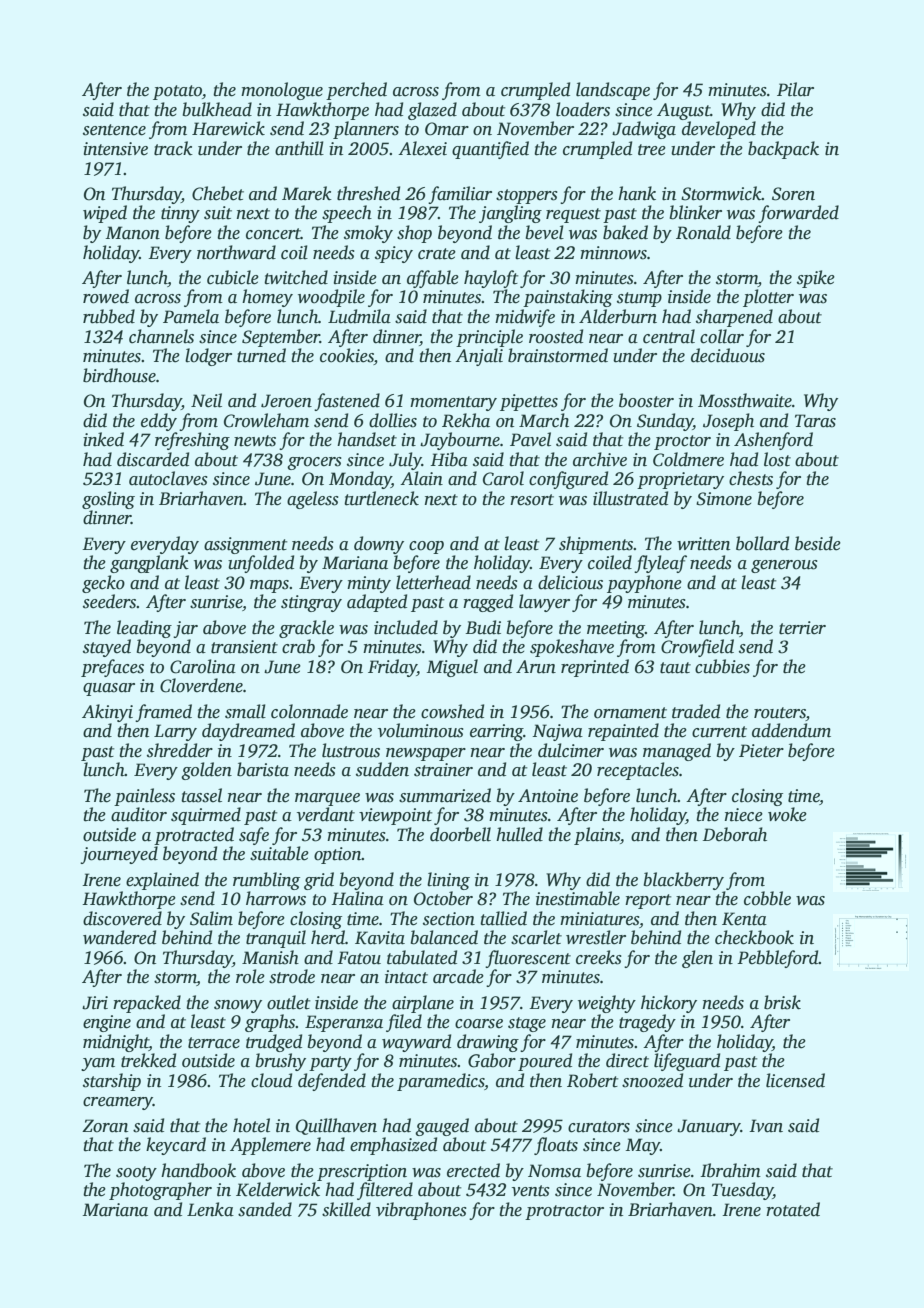 The width and height of the image is (924, 1308). What do you see at coordinates (529, 402) in the image?
I see `pipettes` at bounding box center [529, 402].
